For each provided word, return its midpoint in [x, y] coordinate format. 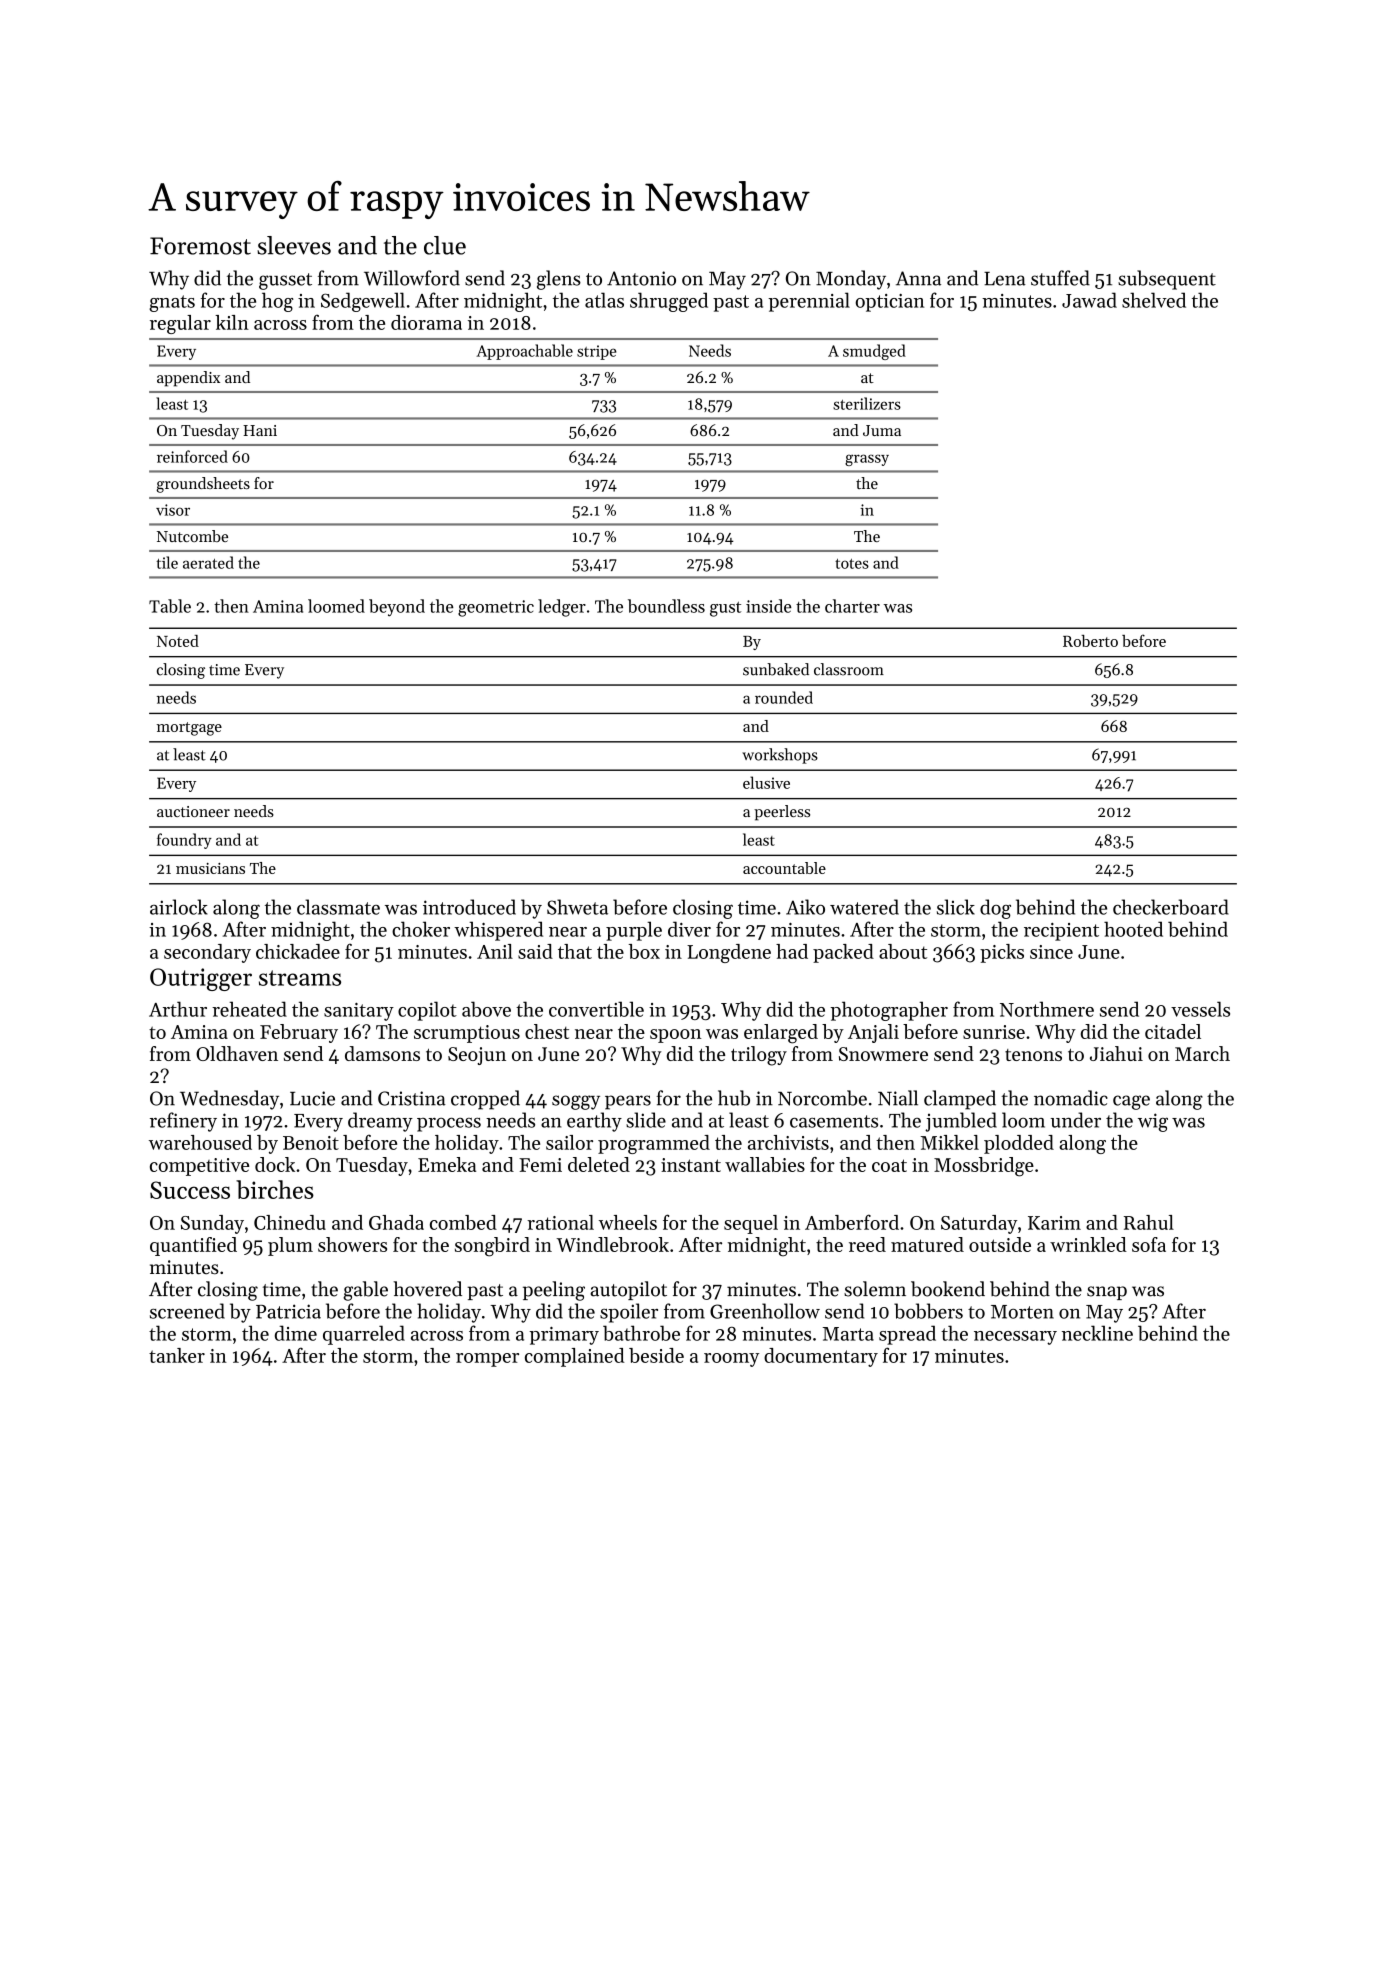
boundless [666, 606]
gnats [172, 303]
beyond [397, 608]
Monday [851, 280]
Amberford [852, 1222]
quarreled [364, 1335]
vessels [1200, 1009]
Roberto [1090, 641]
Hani [260, 430]
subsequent [1167, 280]
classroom [849, 669]
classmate [338, 907]
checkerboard [1171, 907]
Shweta [577, 907]
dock [275, 1164]
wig [1153, 1122]
